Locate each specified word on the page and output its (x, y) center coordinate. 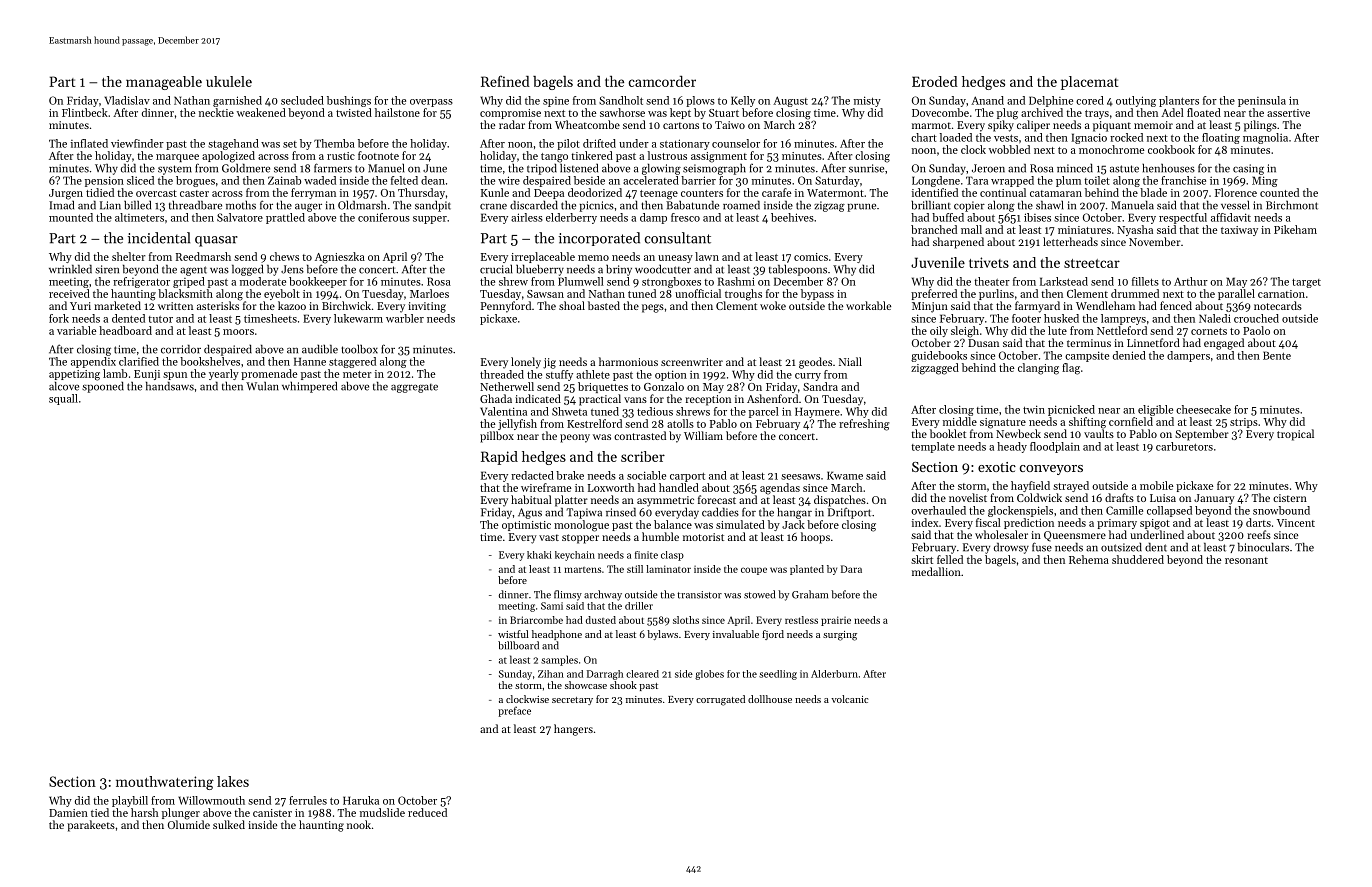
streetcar (1092, 263)
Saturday (837, 181)
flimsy (568, 595)
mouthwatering (165, 783)
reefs (1259, 534)
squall (63, 399)
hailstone (397, 112)
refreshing (864, 425)
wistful (513, 634)
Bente (1277, 355)
